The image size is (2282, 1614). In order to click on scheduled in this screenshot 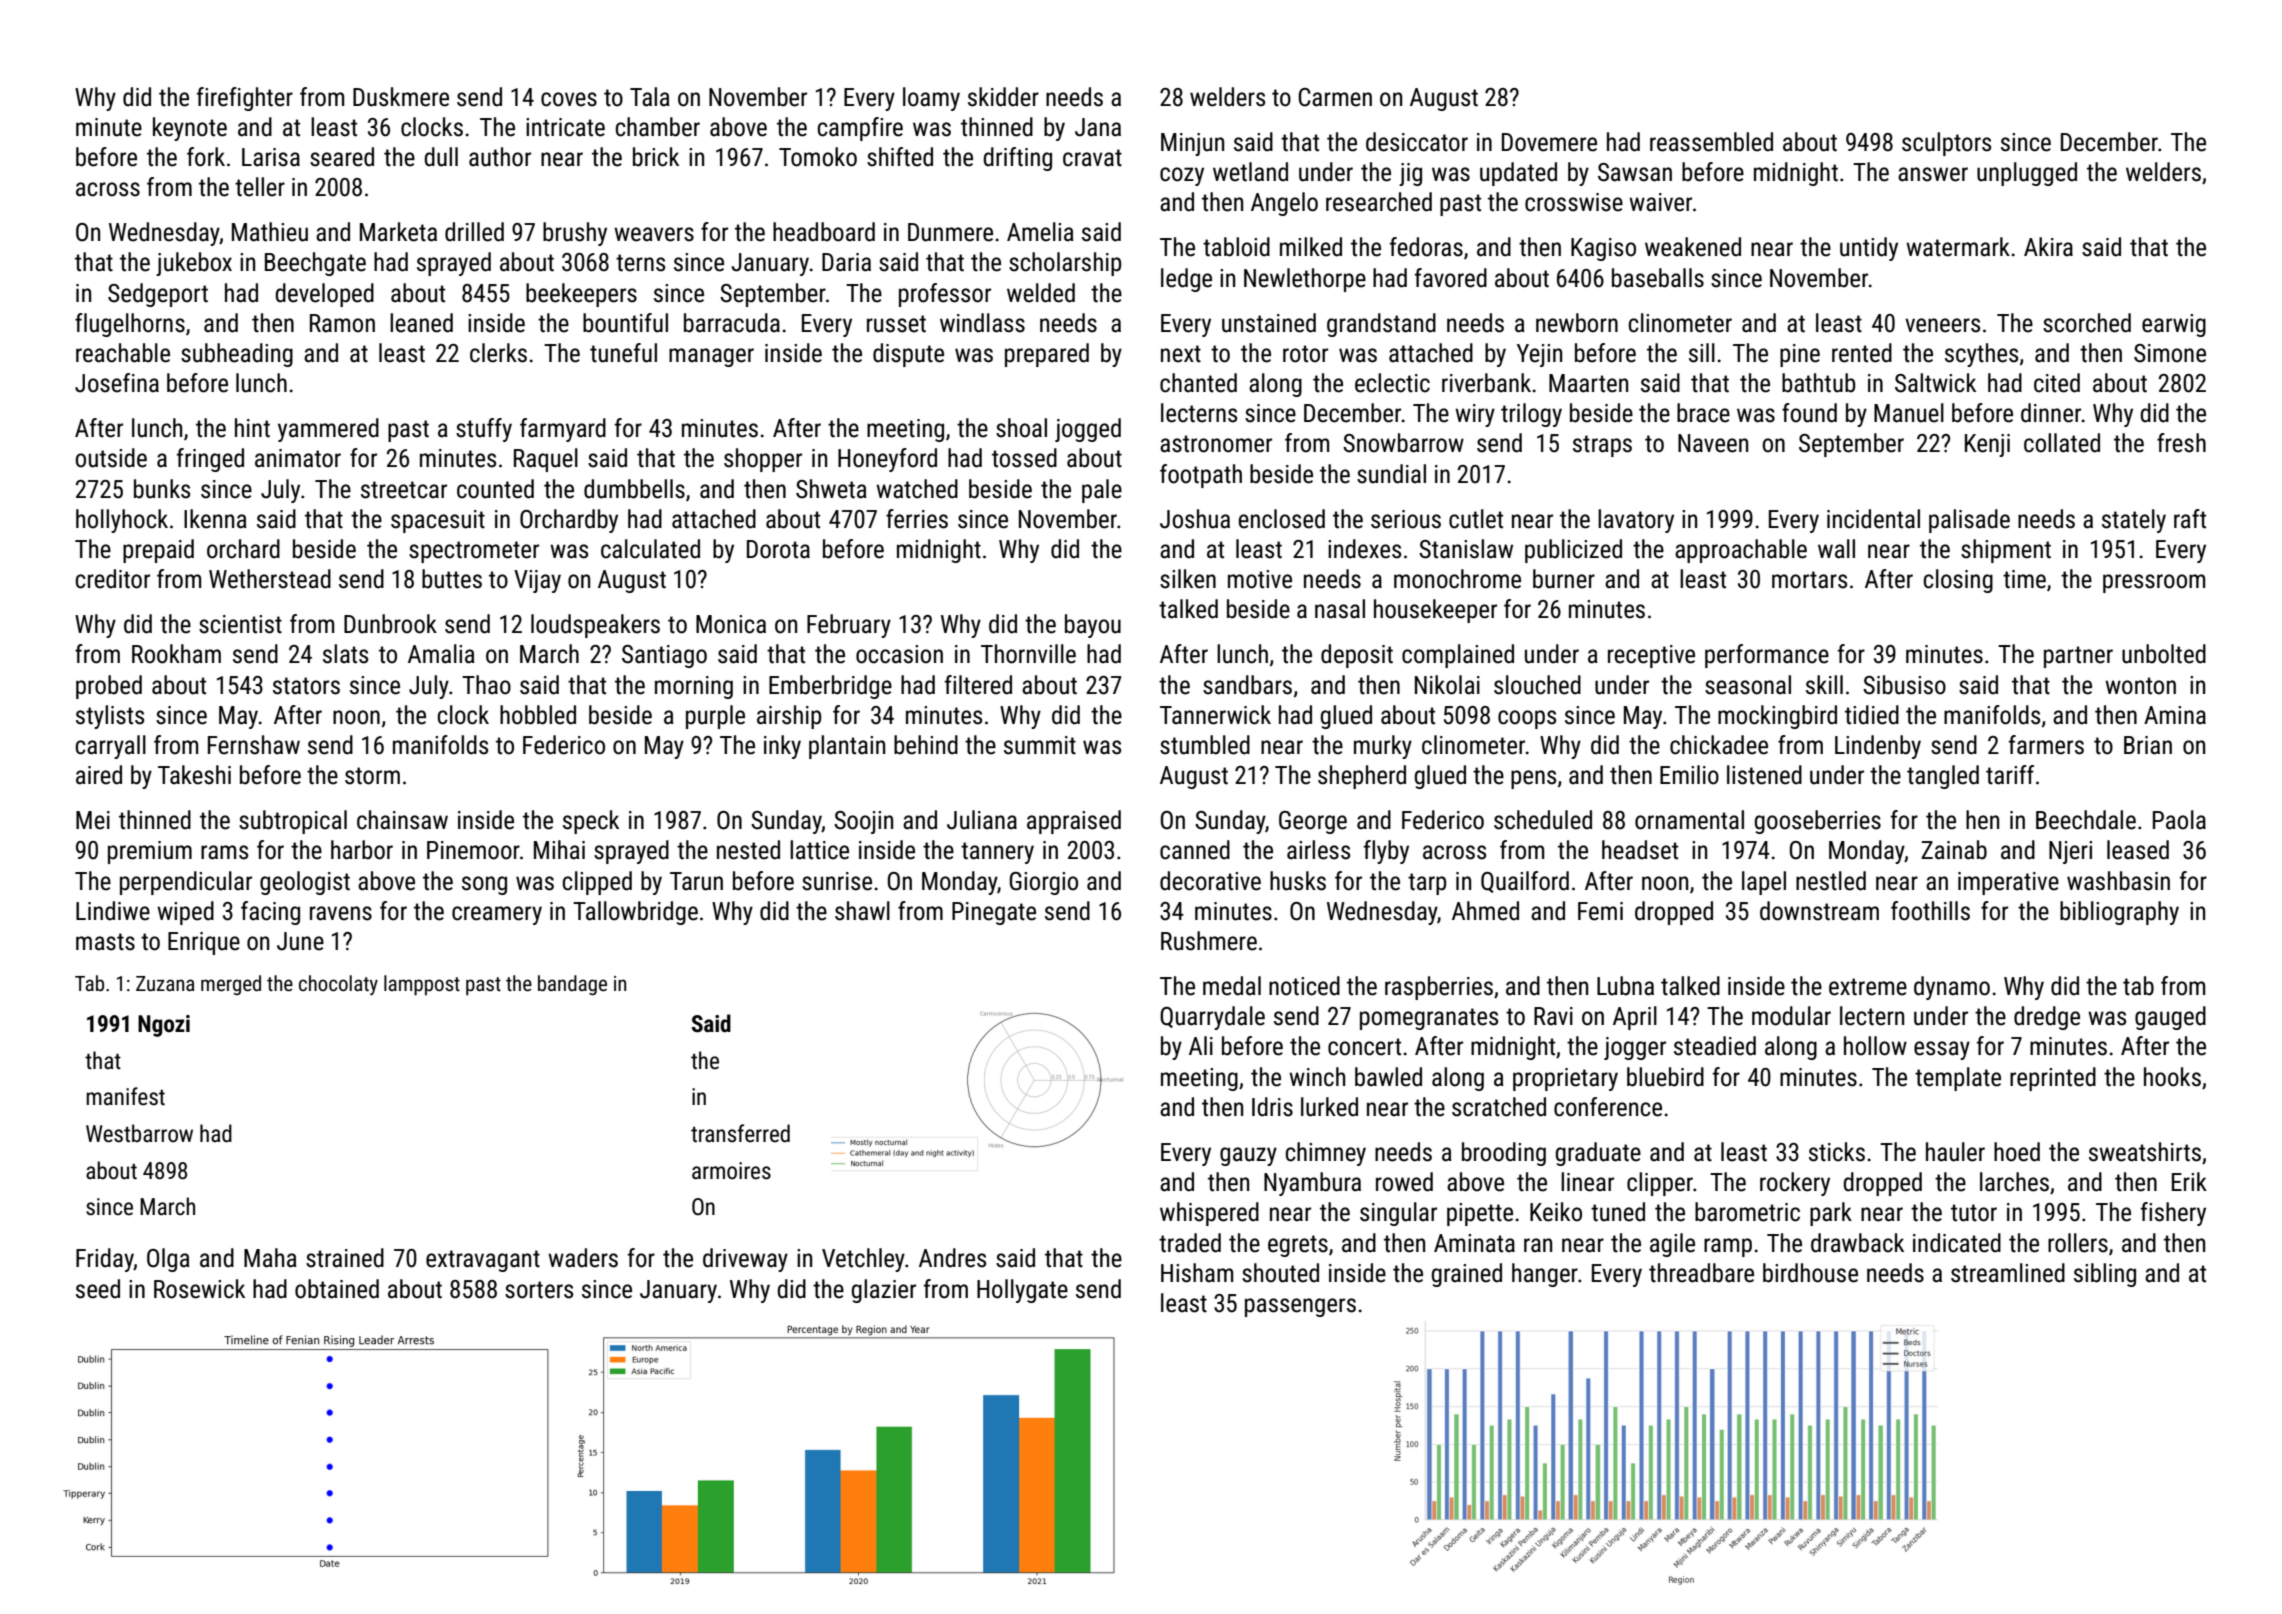, I will do `click(1543, 820)`.
